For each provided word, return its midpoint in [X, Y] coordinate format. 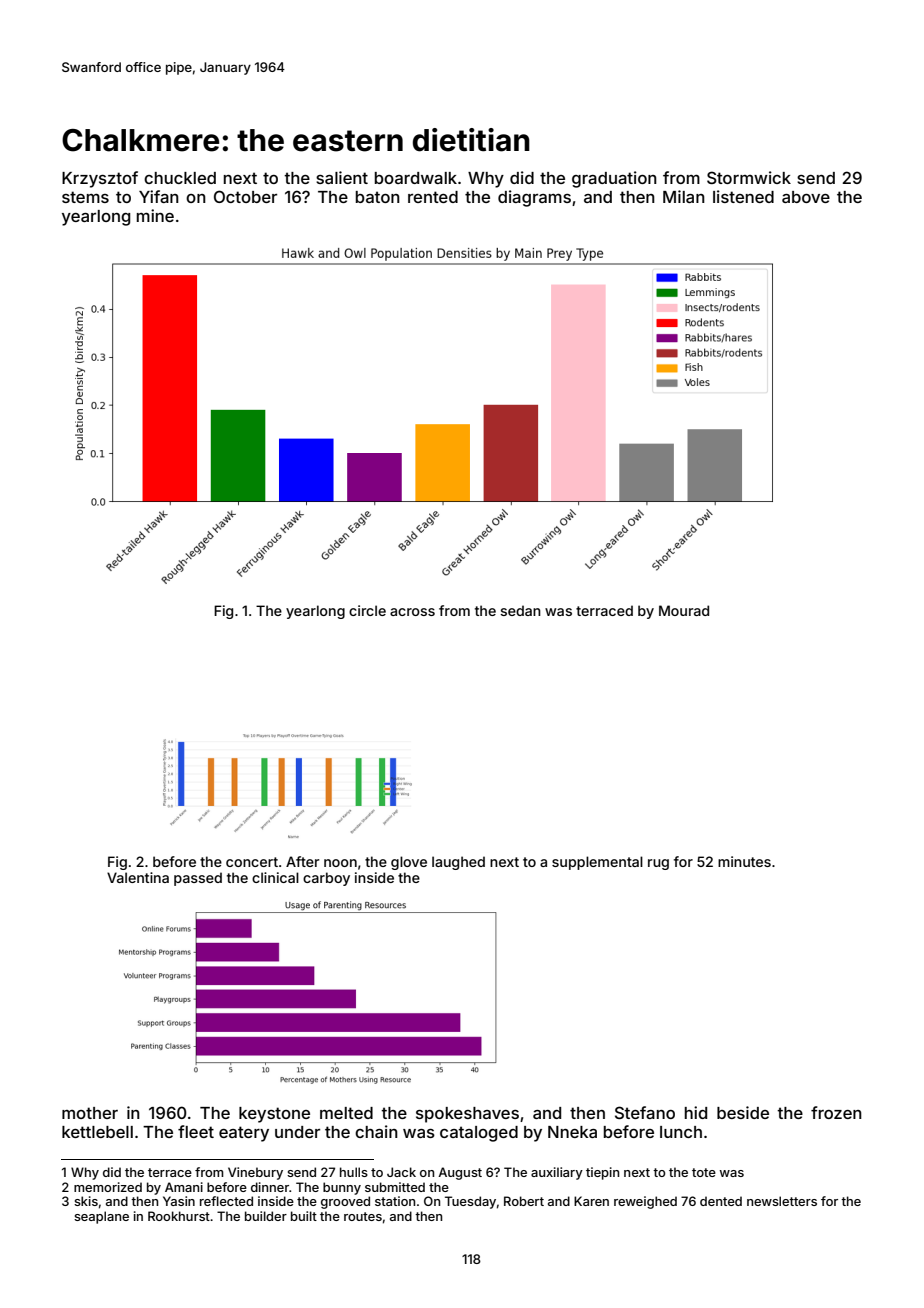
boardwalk [416, 178]
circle [367, 610]
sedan [520, 610]
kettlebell [97, 1132]
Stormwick [749, 177]
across [412, 612]
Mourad [684, 610]
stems [85, 197]
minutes [744, 861]
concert [252, 862]
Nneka [572, 1132]
